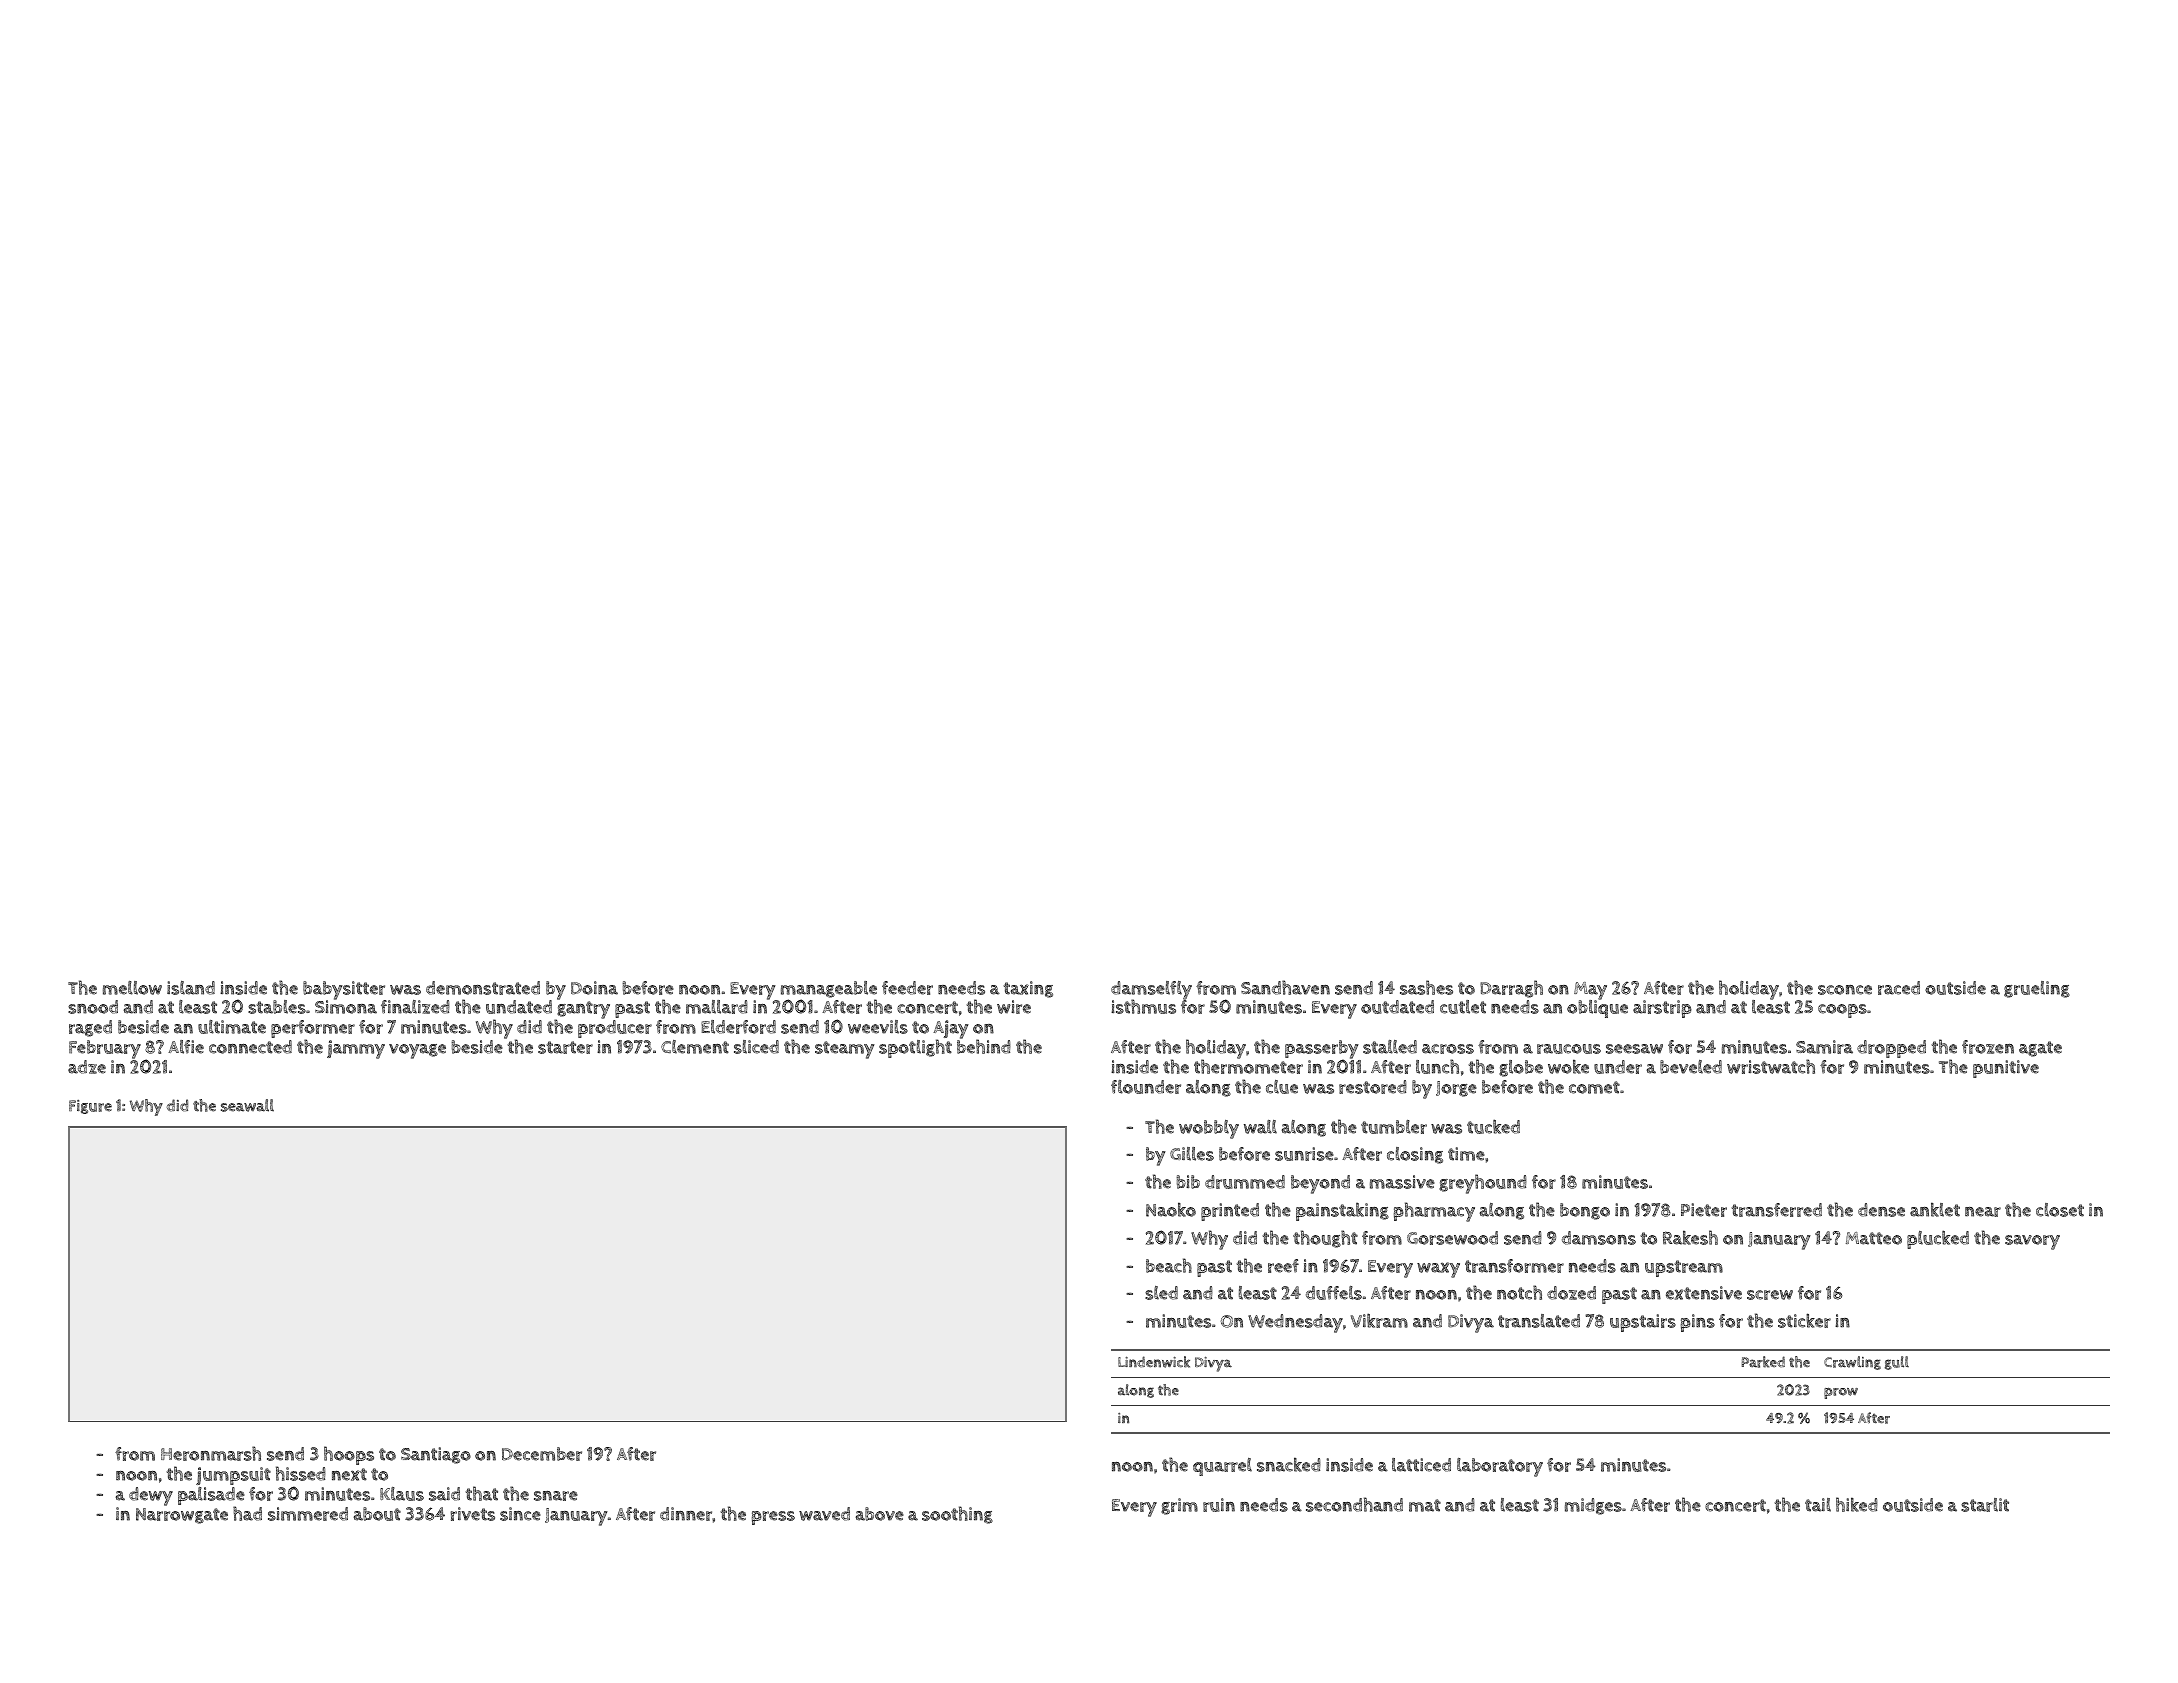 This screenshot has height=1683, width=2178. Describe the element at coordinates (1845, 990) in the screenshot. I see `sconce` at that location.
